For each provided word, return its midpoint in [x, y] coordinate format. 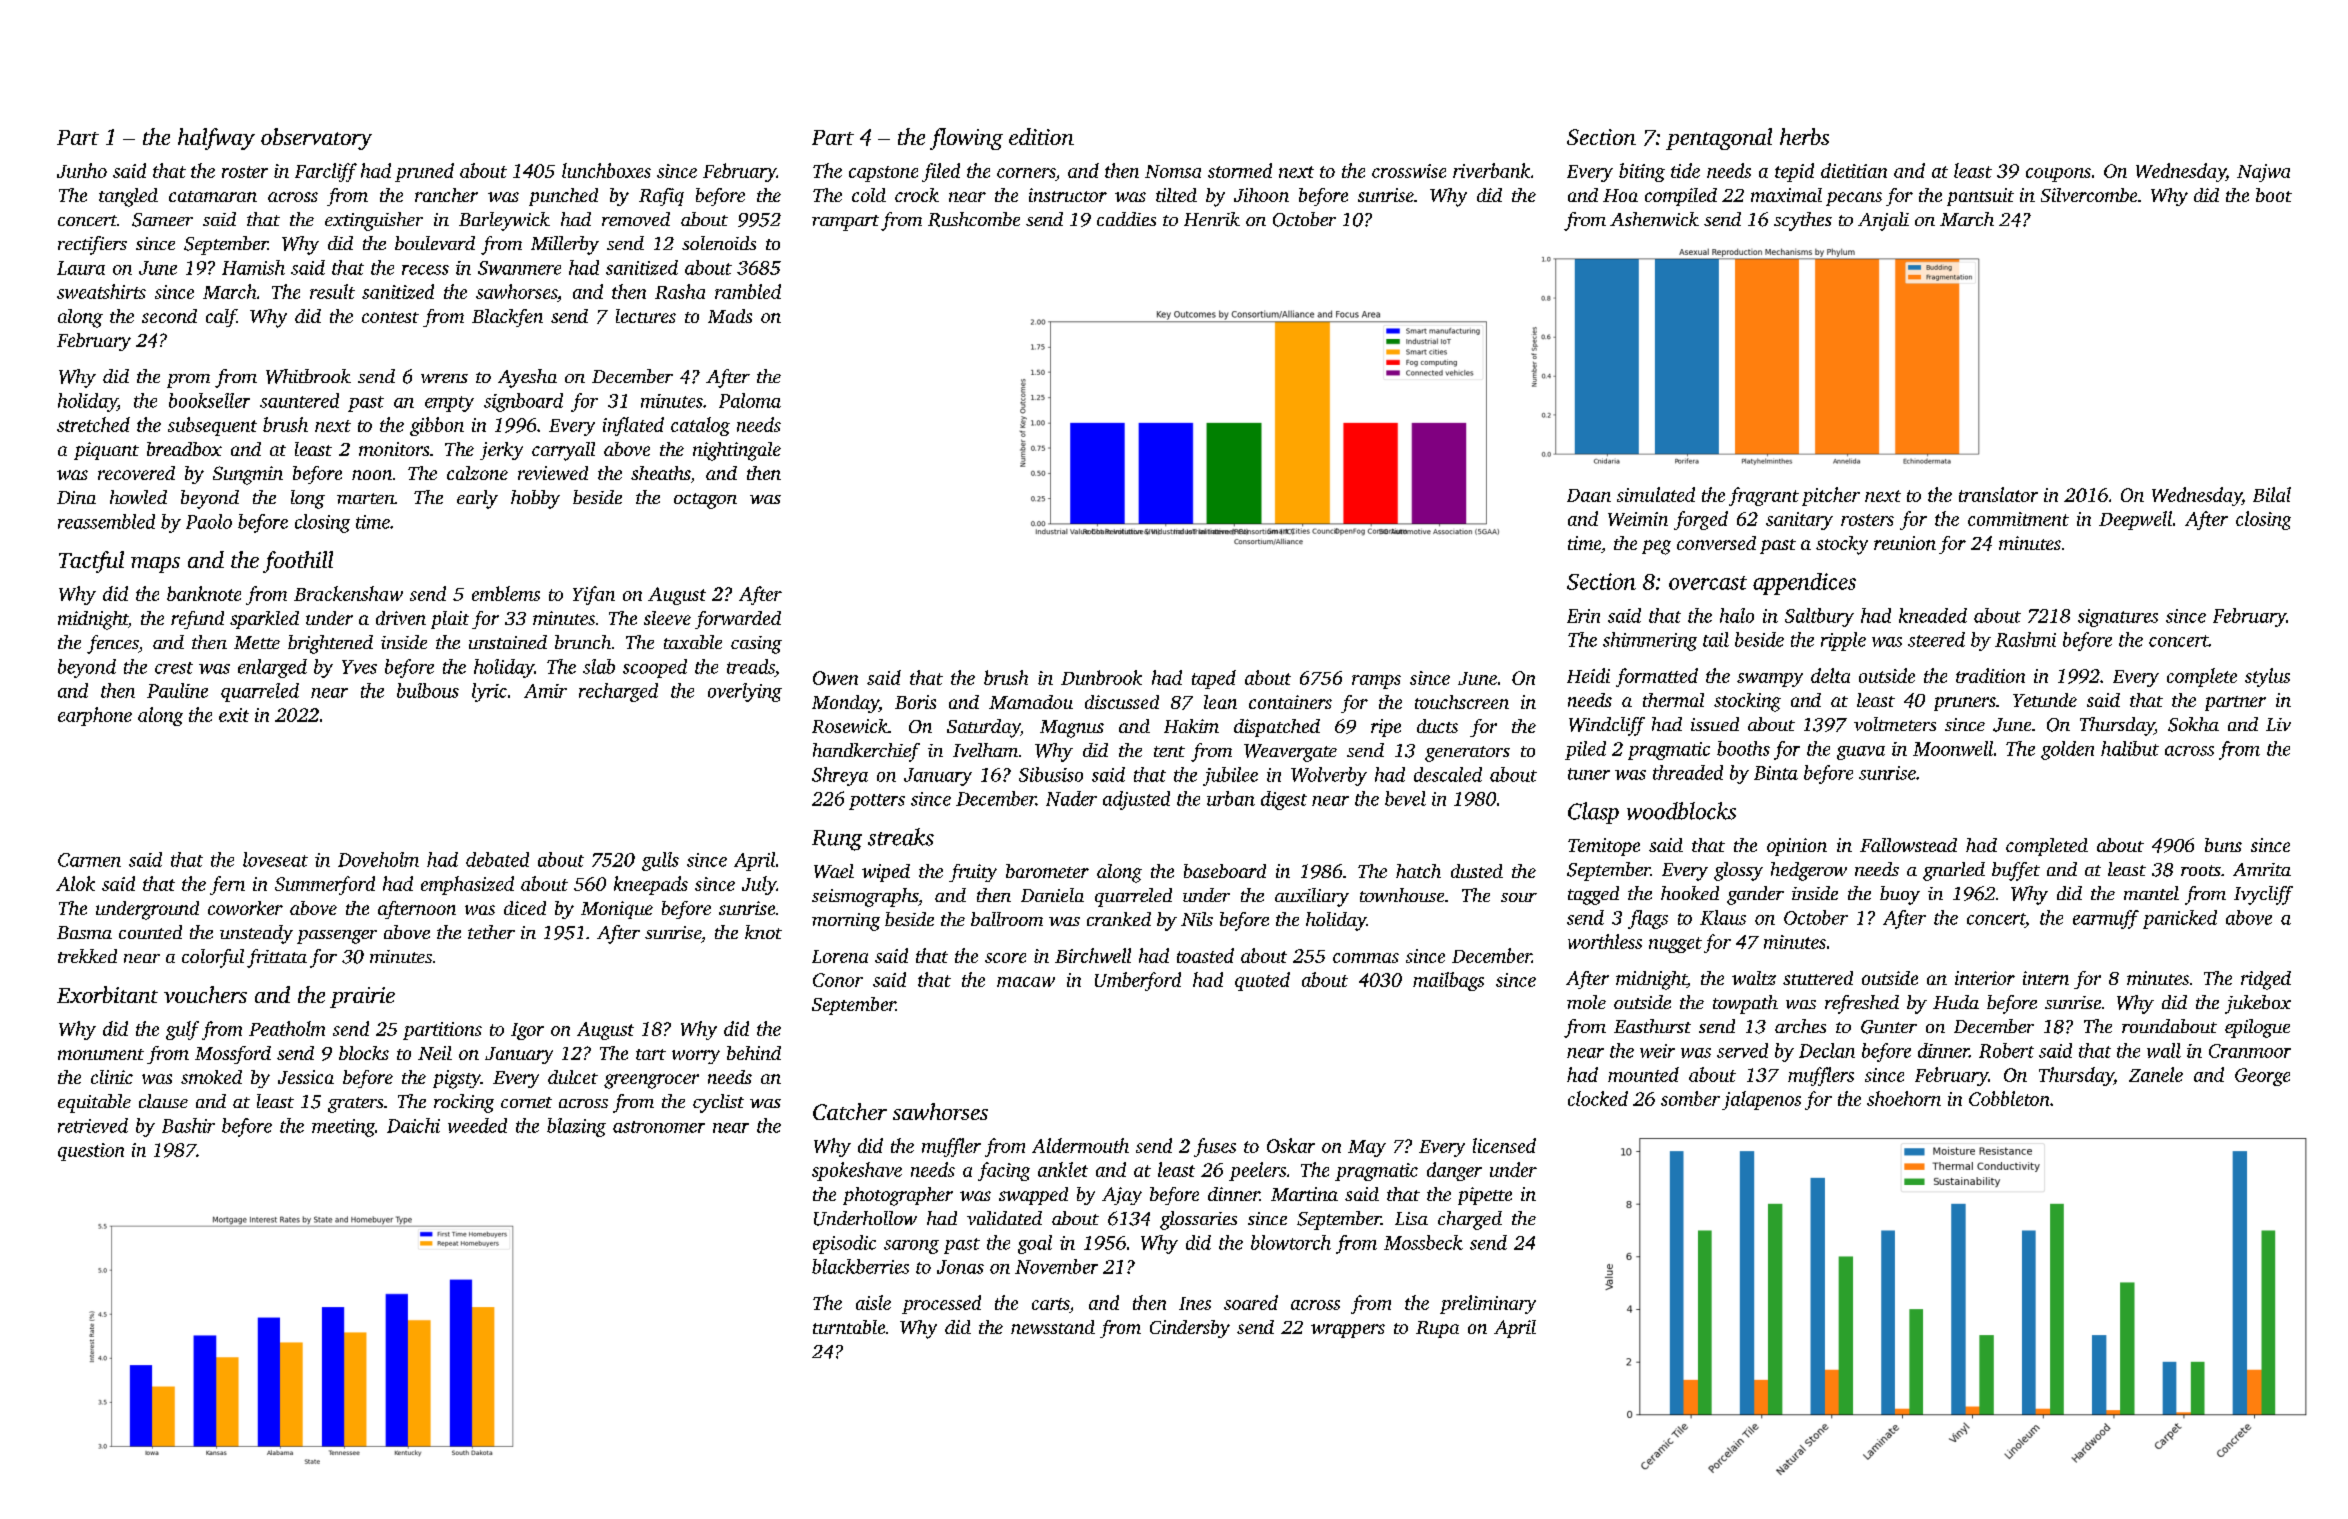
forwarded [738, 620]
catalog [700, 426]
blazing [576, 1127]
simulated [1656, 494]
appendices [1804, 584]
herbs [1804, 136]
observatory [316, 139]
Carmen [89, 860]
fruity [973, 873]
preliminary [1488, 1304]
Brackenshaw [348, 593]
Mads [730, 316]
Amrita [2262, 869]
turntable [849, 1327]
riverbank [1491, 170]
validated [1004, 1218]
